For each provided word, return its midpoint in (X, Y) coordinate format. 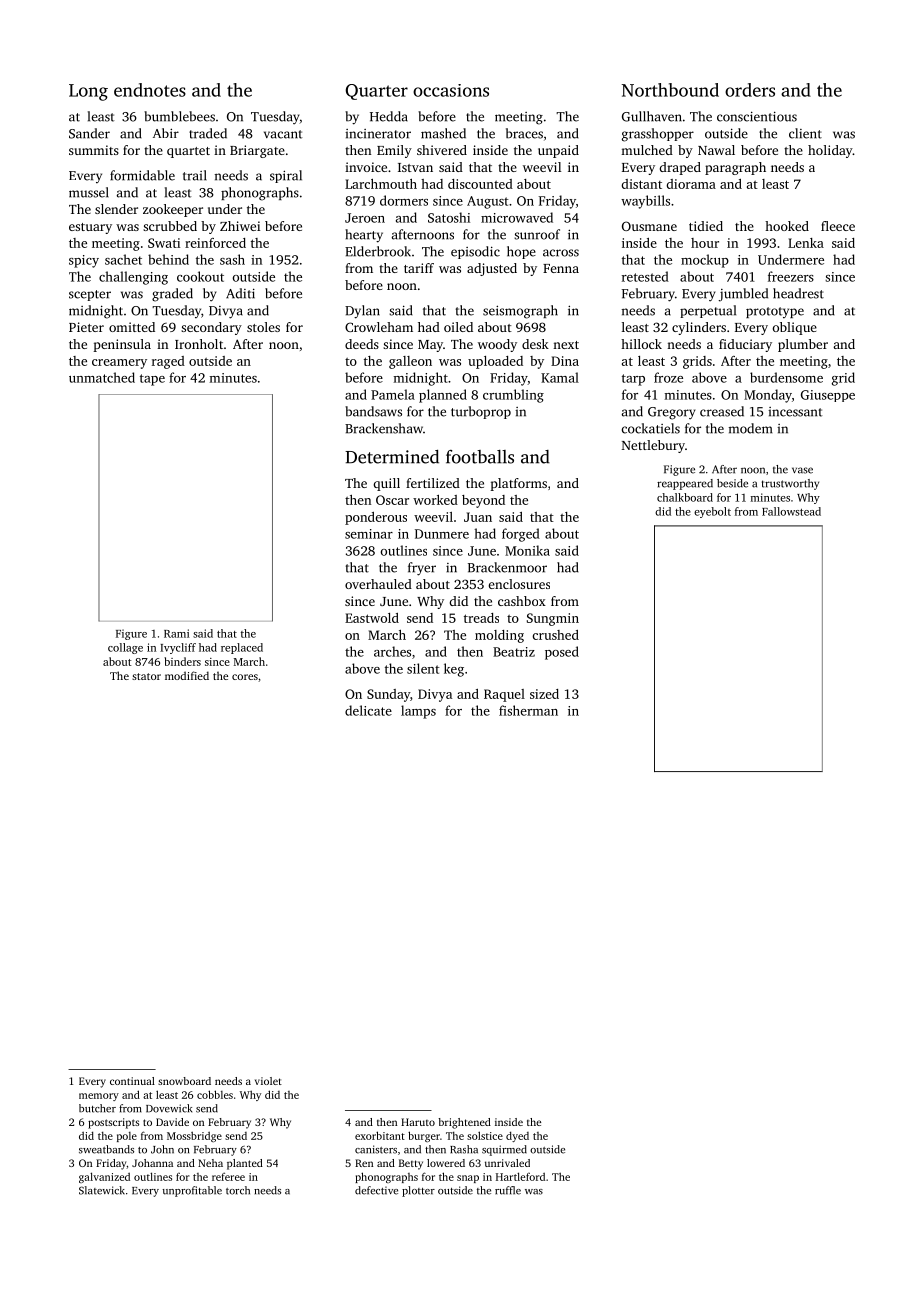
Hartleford (520, 1176)
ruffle (508, 1190)
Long (88, 92)
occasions (451, 90)
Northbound (670, 90)
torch (238, 1190)
